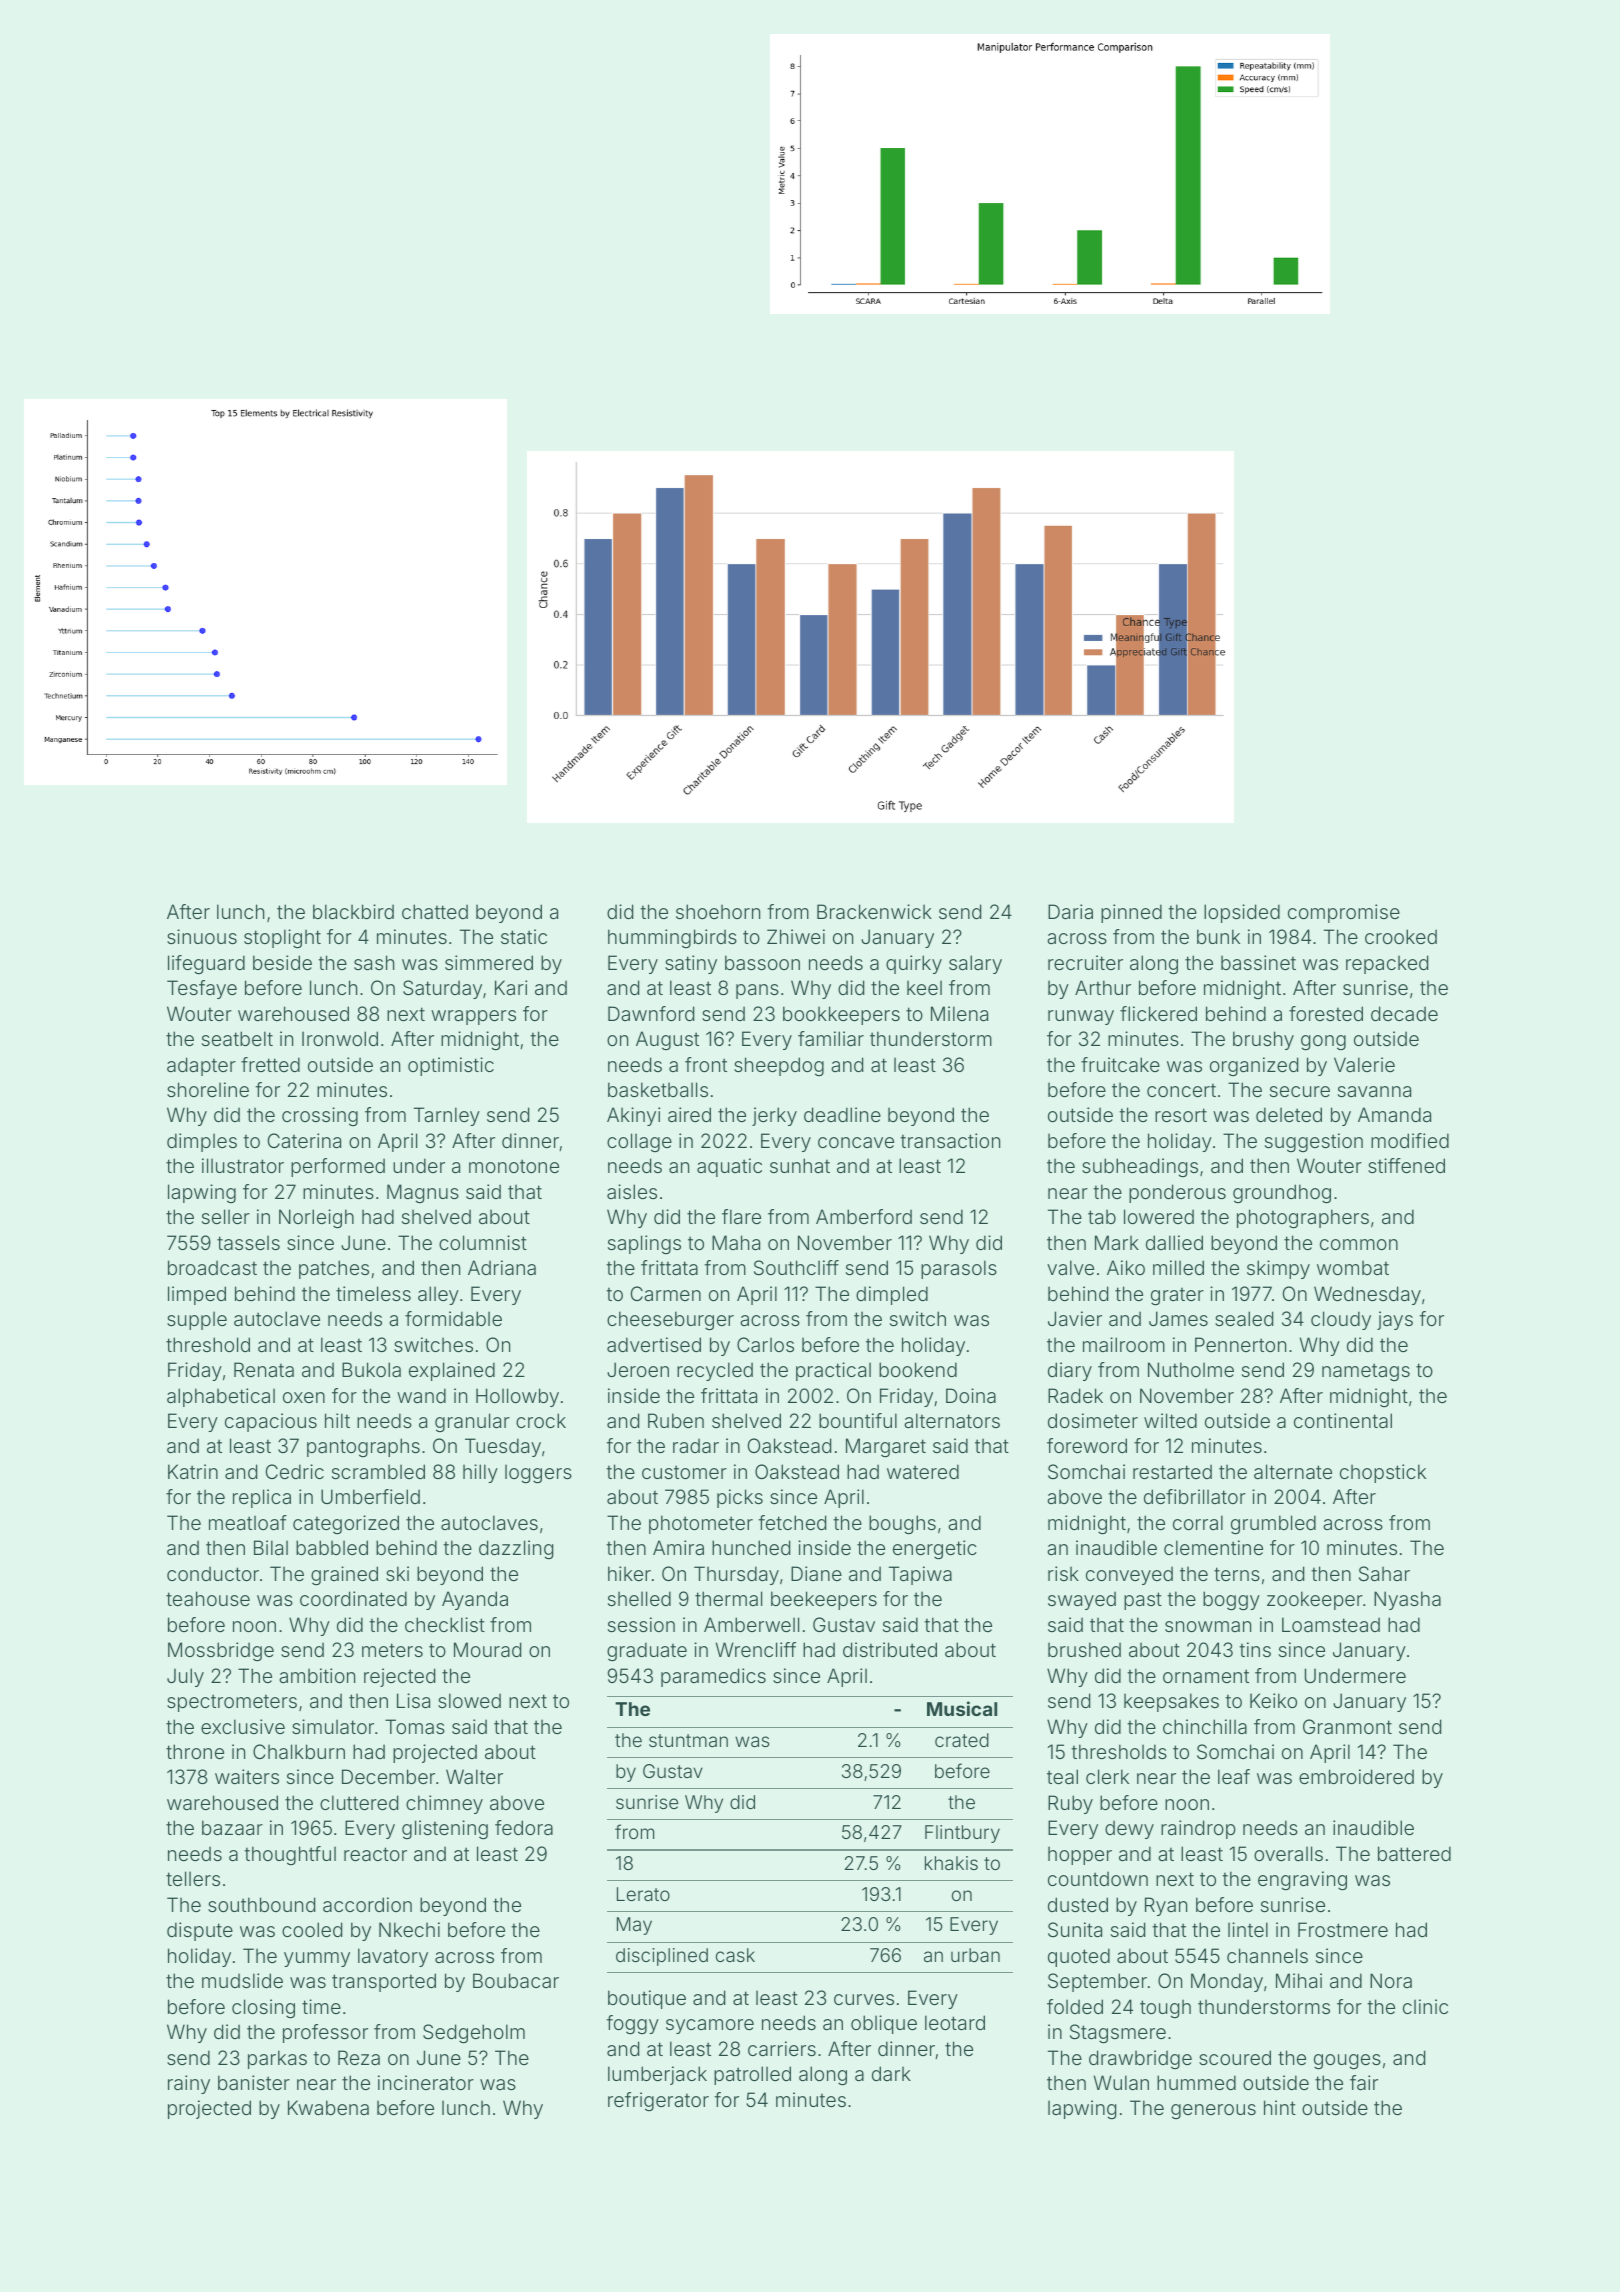 The width and height of the screenshot is (1620, 2292). Describe the element at coordinates (189, 2084) in the screenshot. I see `rainy` at that location.
